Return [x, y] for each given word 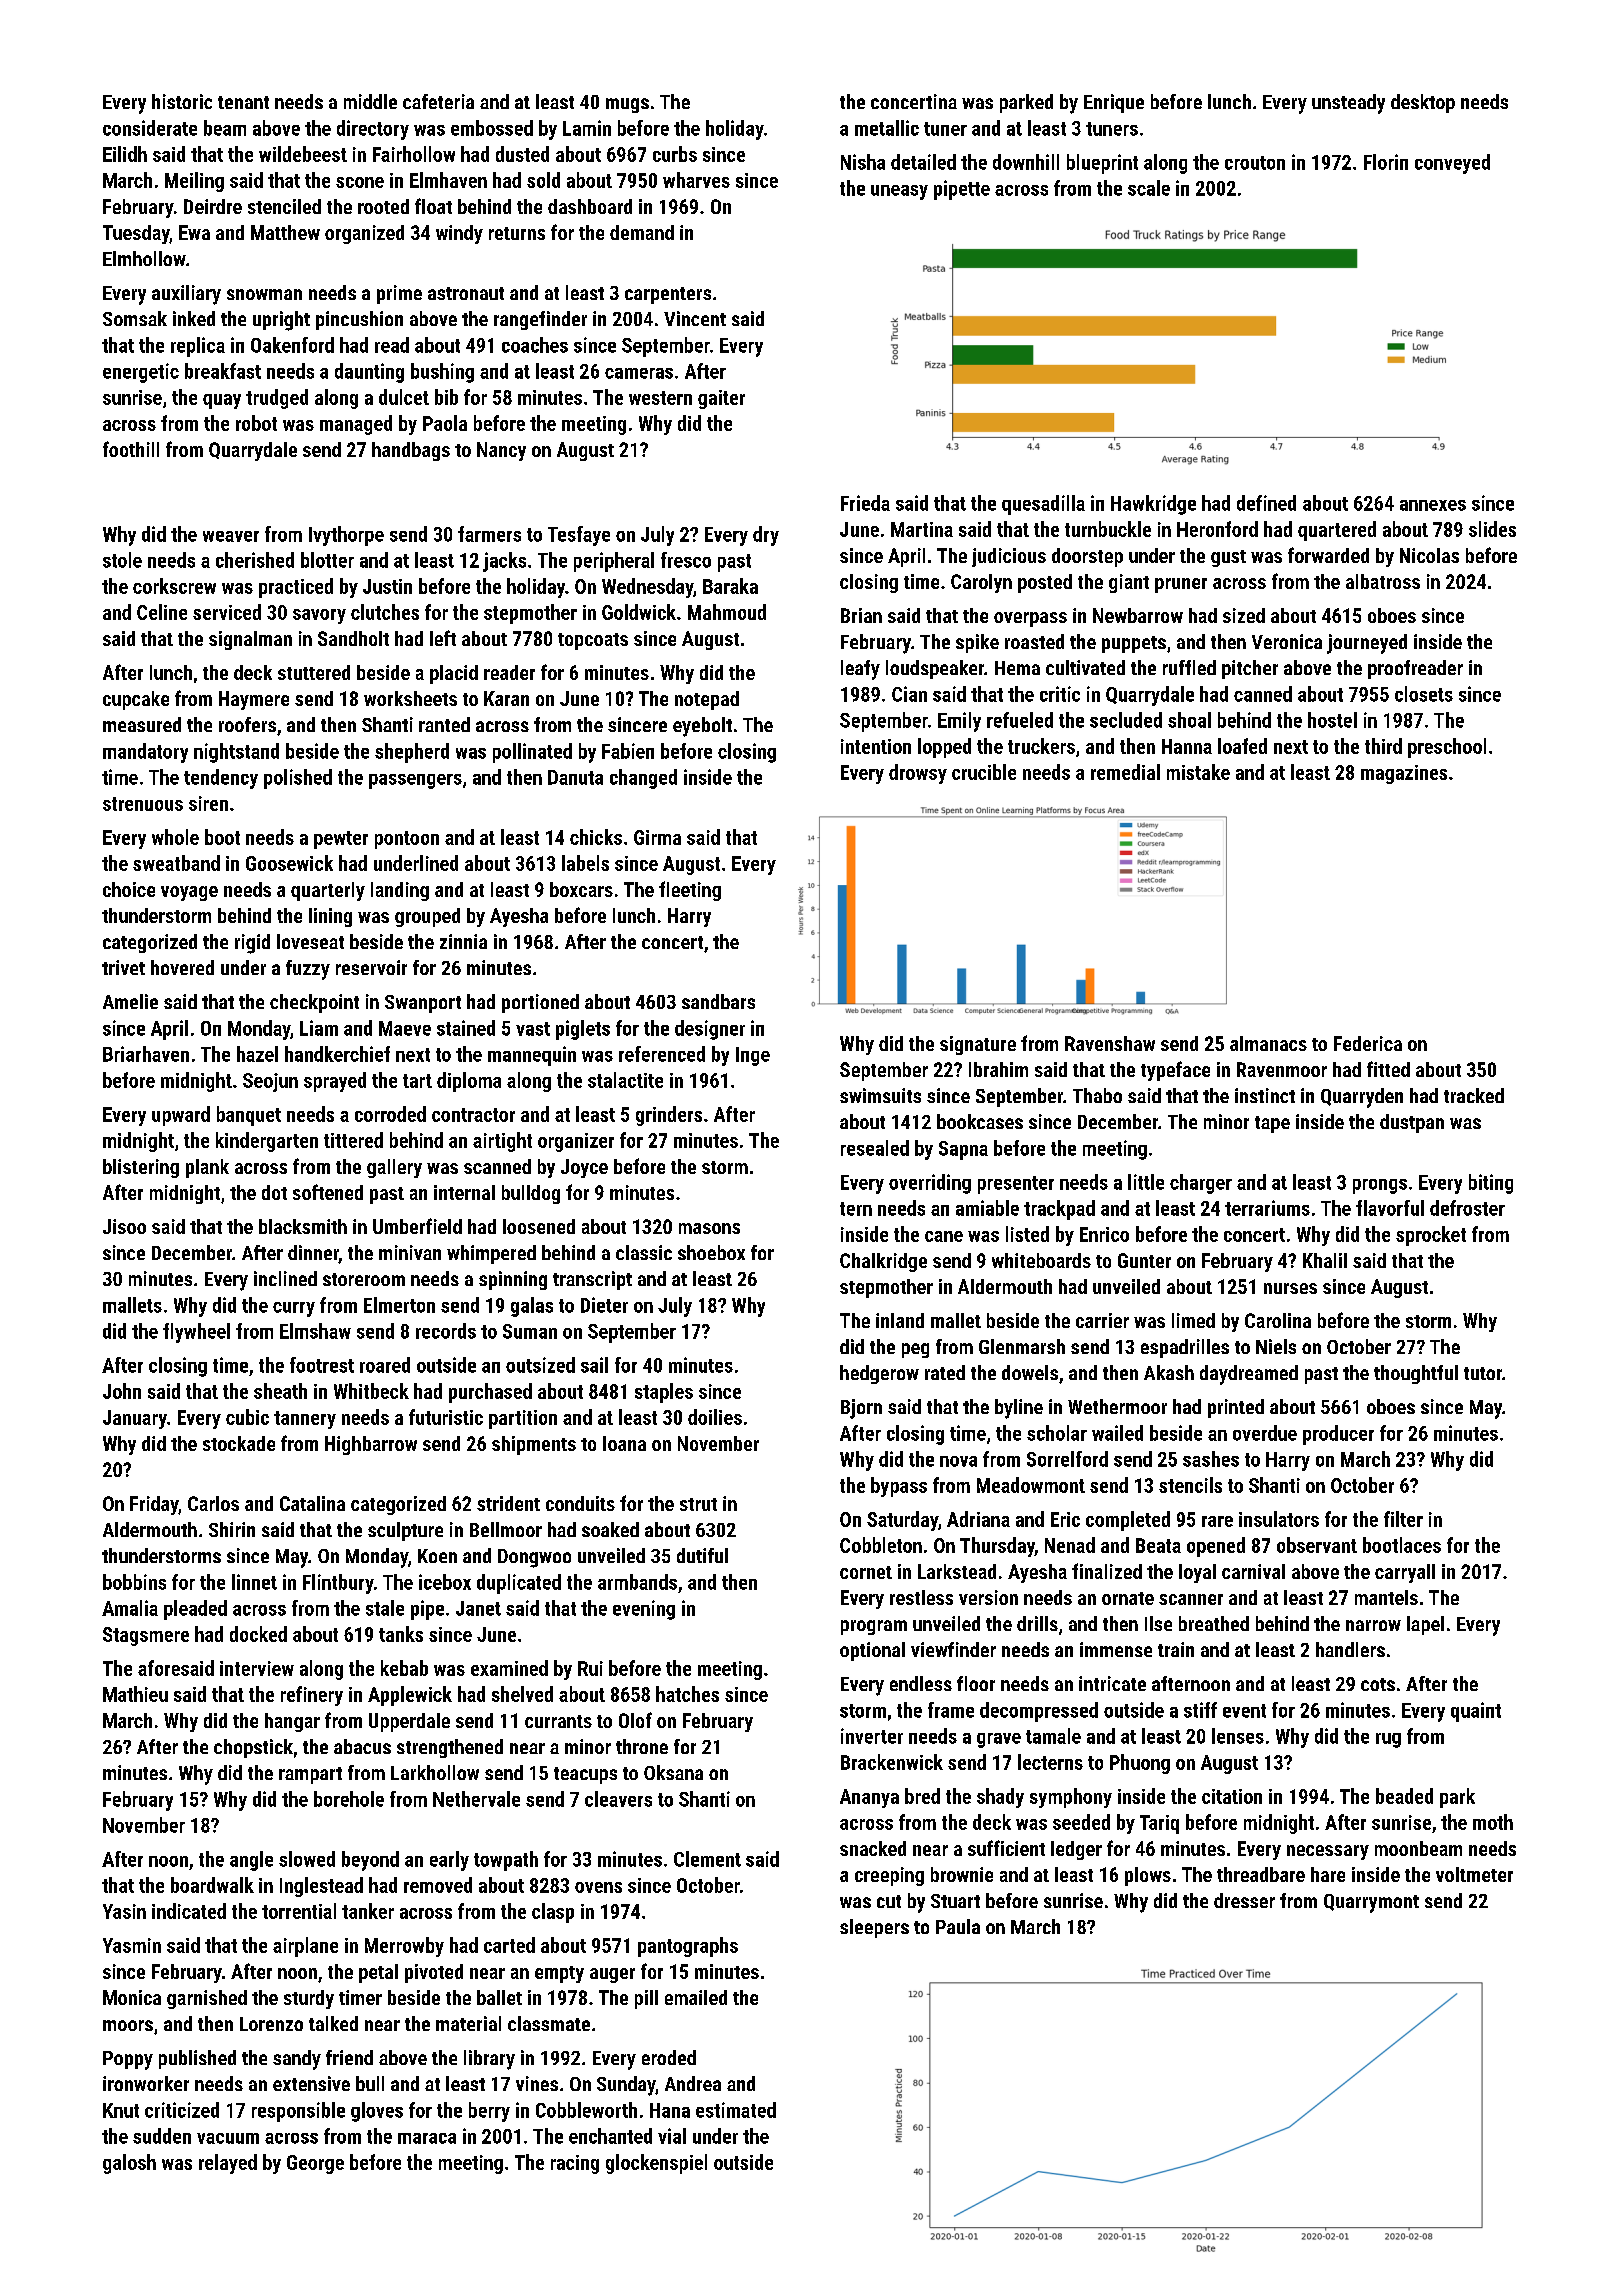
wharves [696, 180]
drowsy [918, 774]
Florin [1386, 162]
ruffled [1189, 667]
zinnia [463, 941]
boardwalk [212, 1885]
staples [664, 1393]
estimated [736, 2110]
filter [1403, 1519]
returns [517, 233]
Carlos [213, 1503]
